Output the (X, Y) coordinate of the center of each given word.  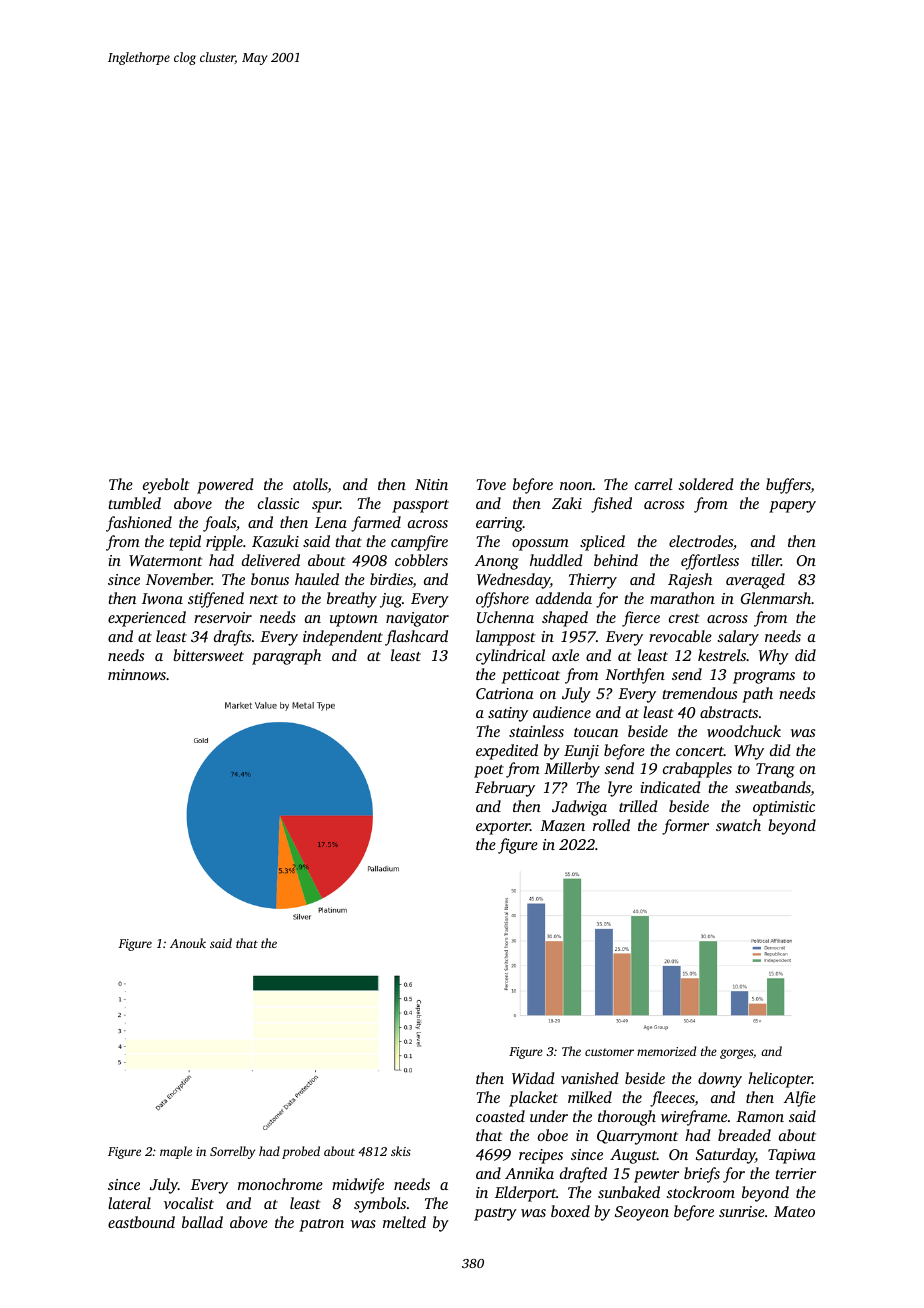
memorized (666, 1051)
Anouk (188, 943)
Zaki (567, 503)
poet (489, 771)
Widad (533, 1078)
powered (225, 486)
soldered (706, 484)
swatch (738, 825)
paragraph (286, 657)
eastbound (141, 1222)
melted (404, 1222)
